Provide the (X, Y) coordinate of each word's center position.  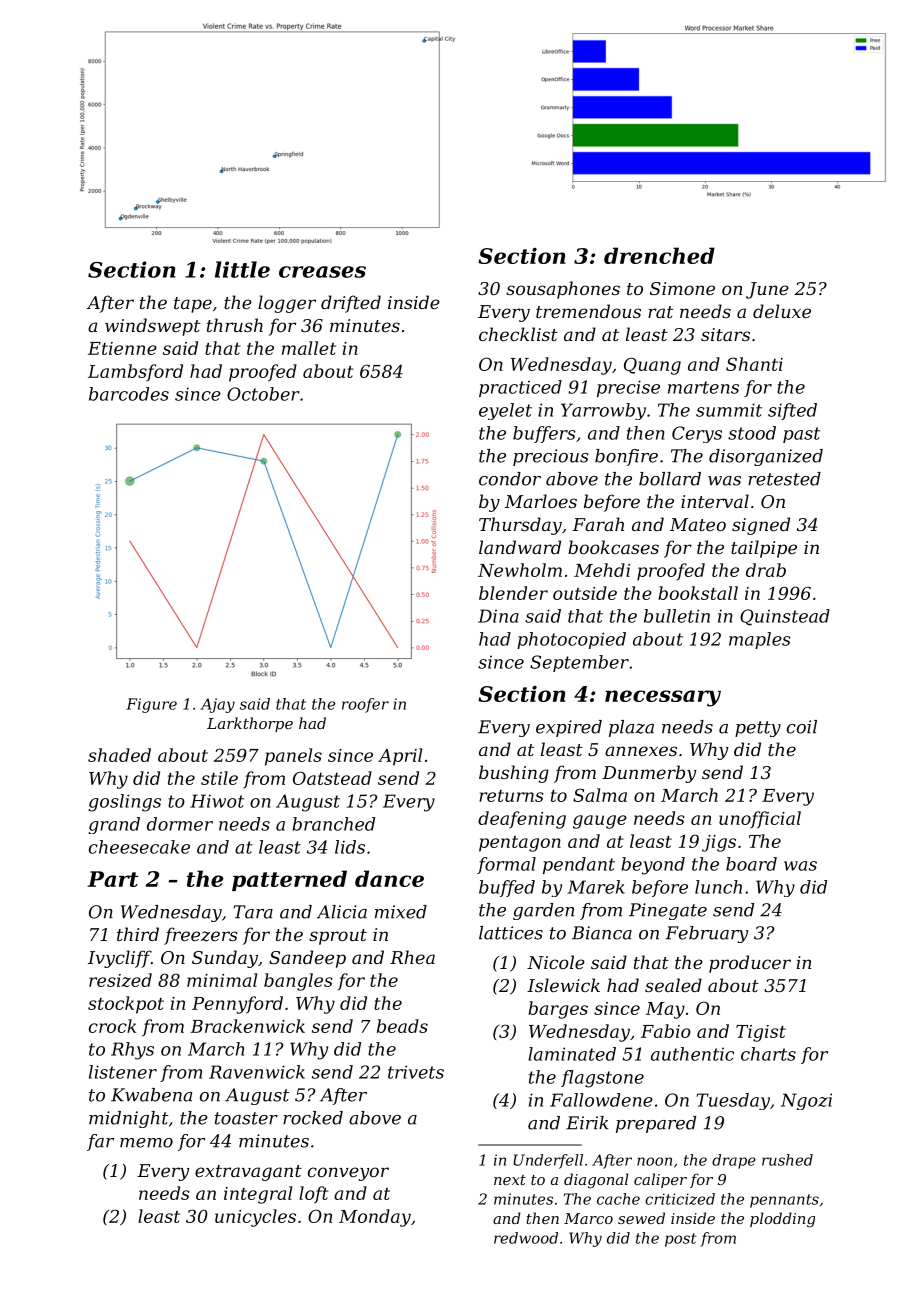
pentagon (520, 844)
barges (558, 1010)
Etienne (122, 348)
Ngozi (806, 1101)
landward (520, 547)
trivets (416, 1072)
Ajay (217, 705)
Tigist (761, 1033)
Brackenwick (247, 1026)
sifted (792, 411)
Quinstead (785, 617)
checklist (518, 334)
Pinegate (668, 911)
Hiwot (217, 801)
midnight (128, 1119)
